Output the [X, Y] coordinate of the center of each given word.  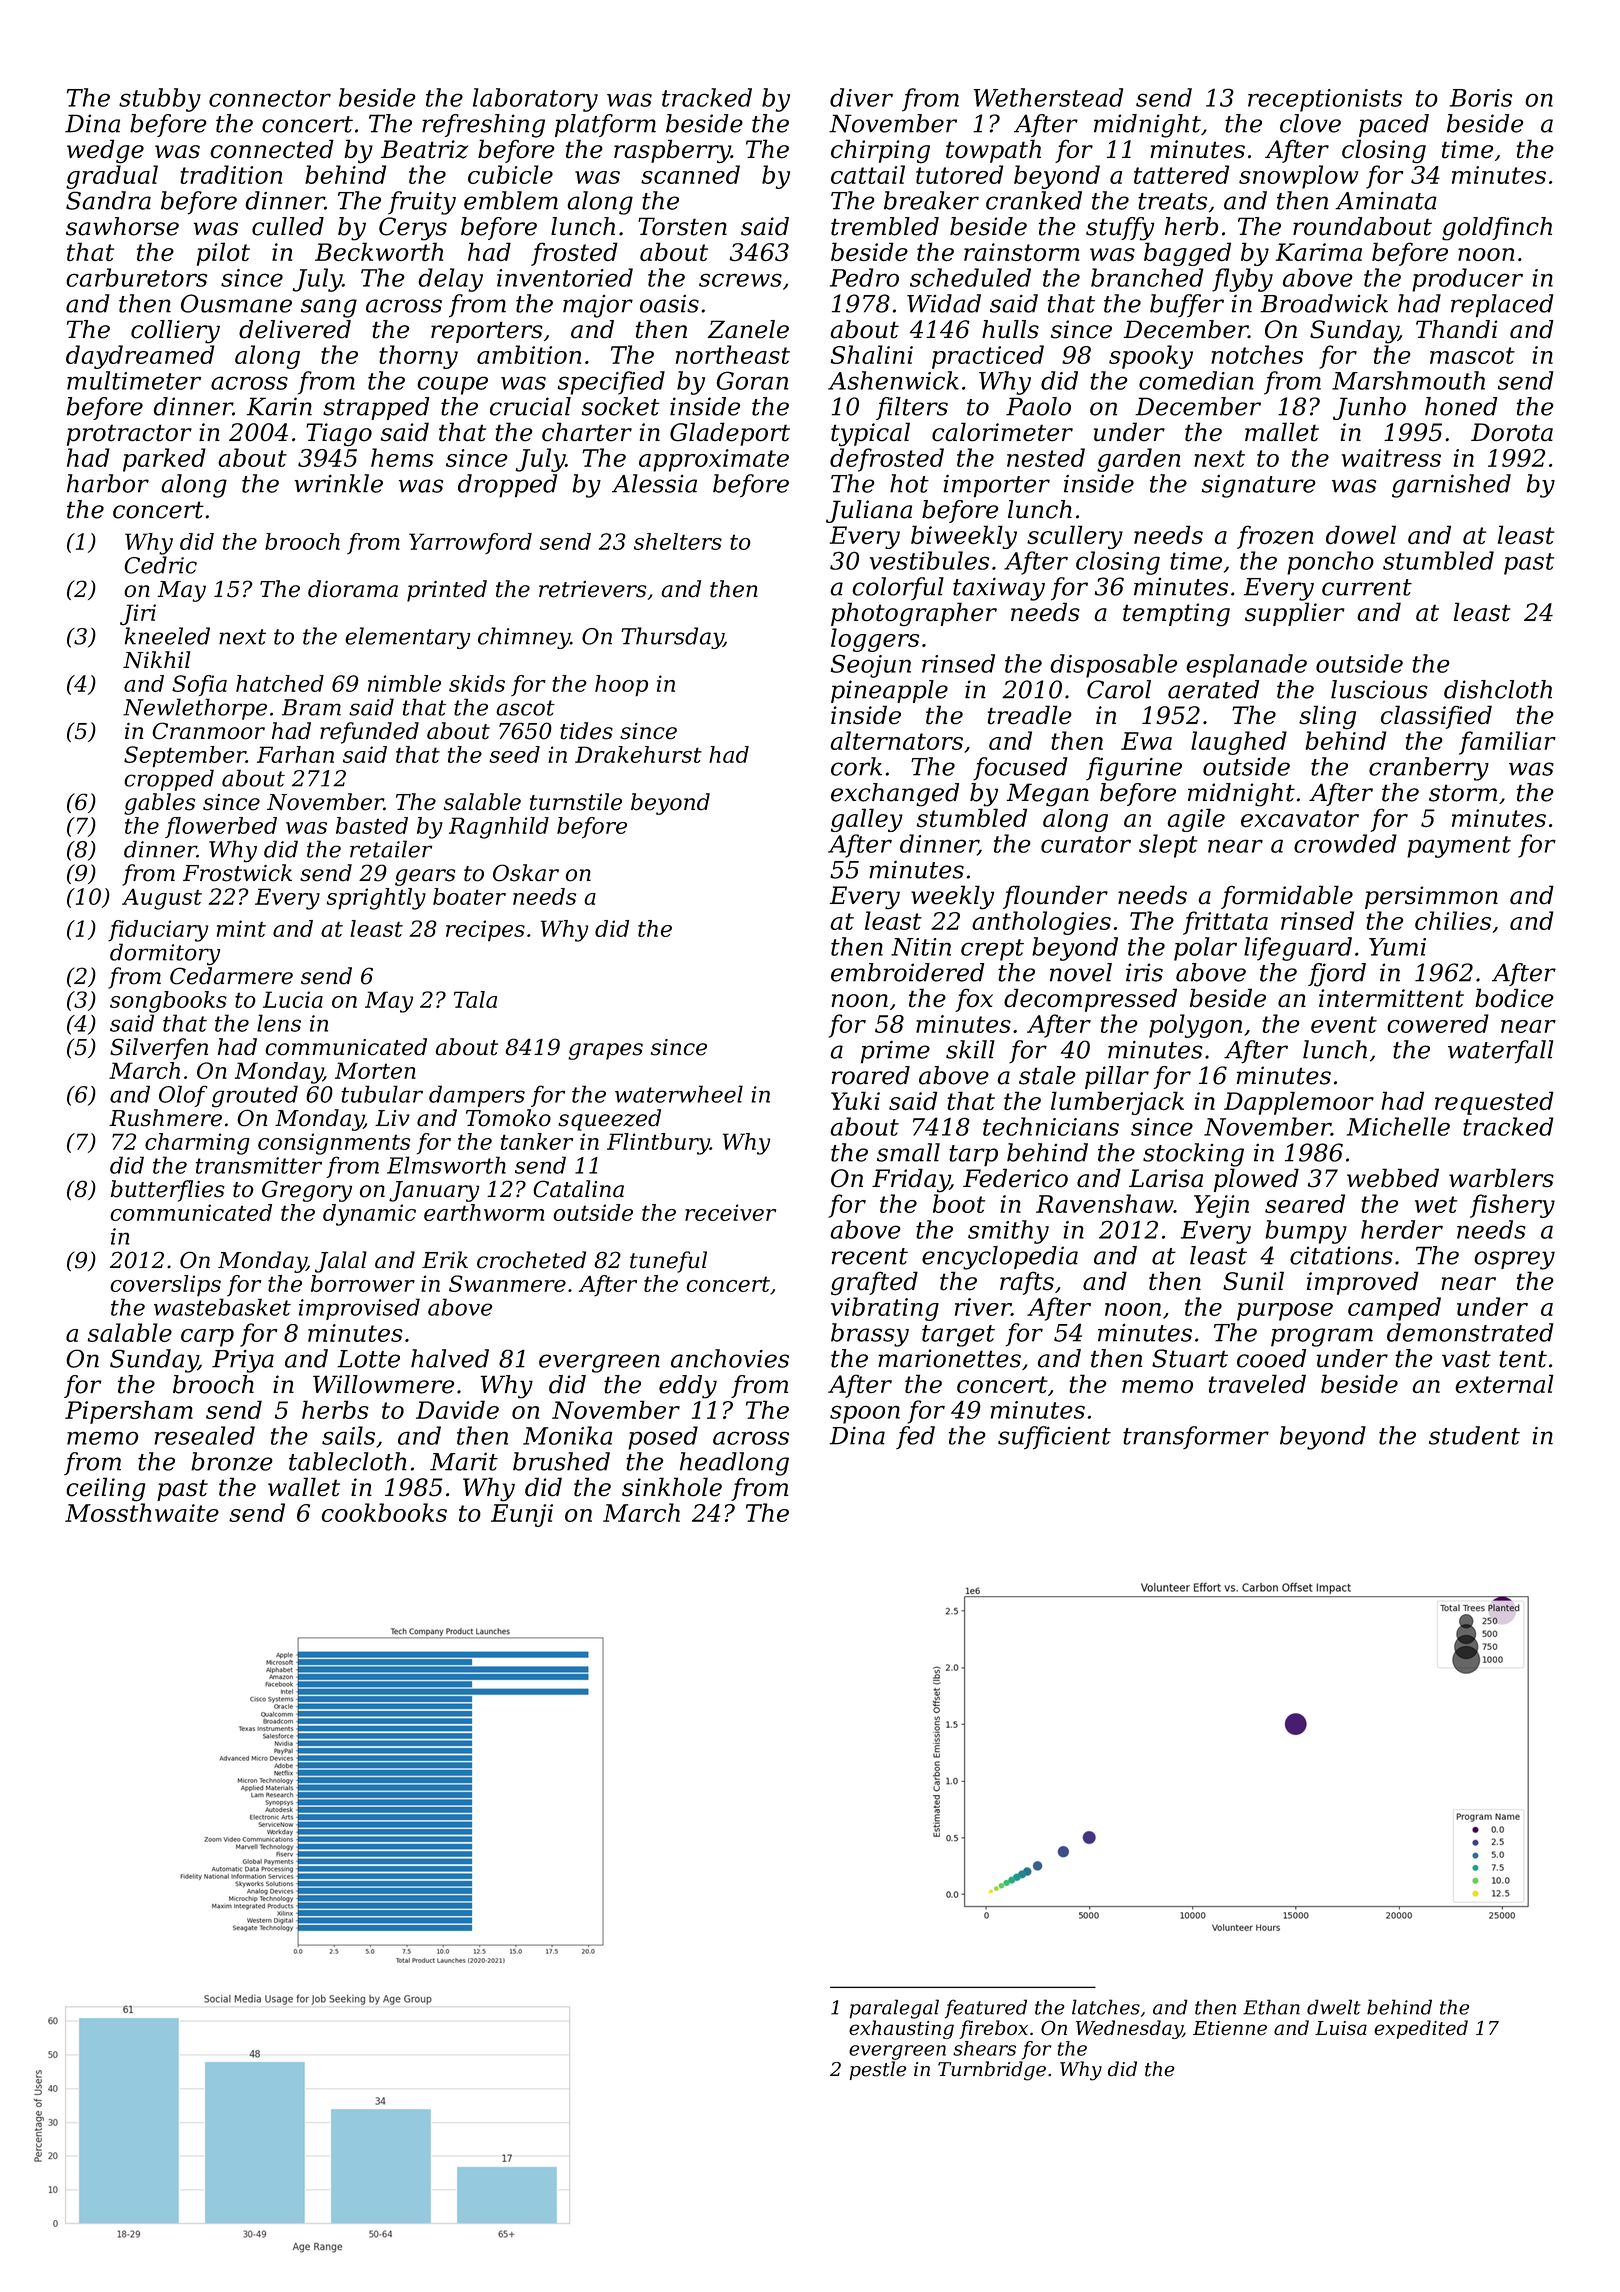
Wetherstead [1048, 97]
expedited [1421, 2029]
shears [984, 2048]
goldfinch [1497, 229]
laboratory [535, 100]
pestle [878, 2070]
